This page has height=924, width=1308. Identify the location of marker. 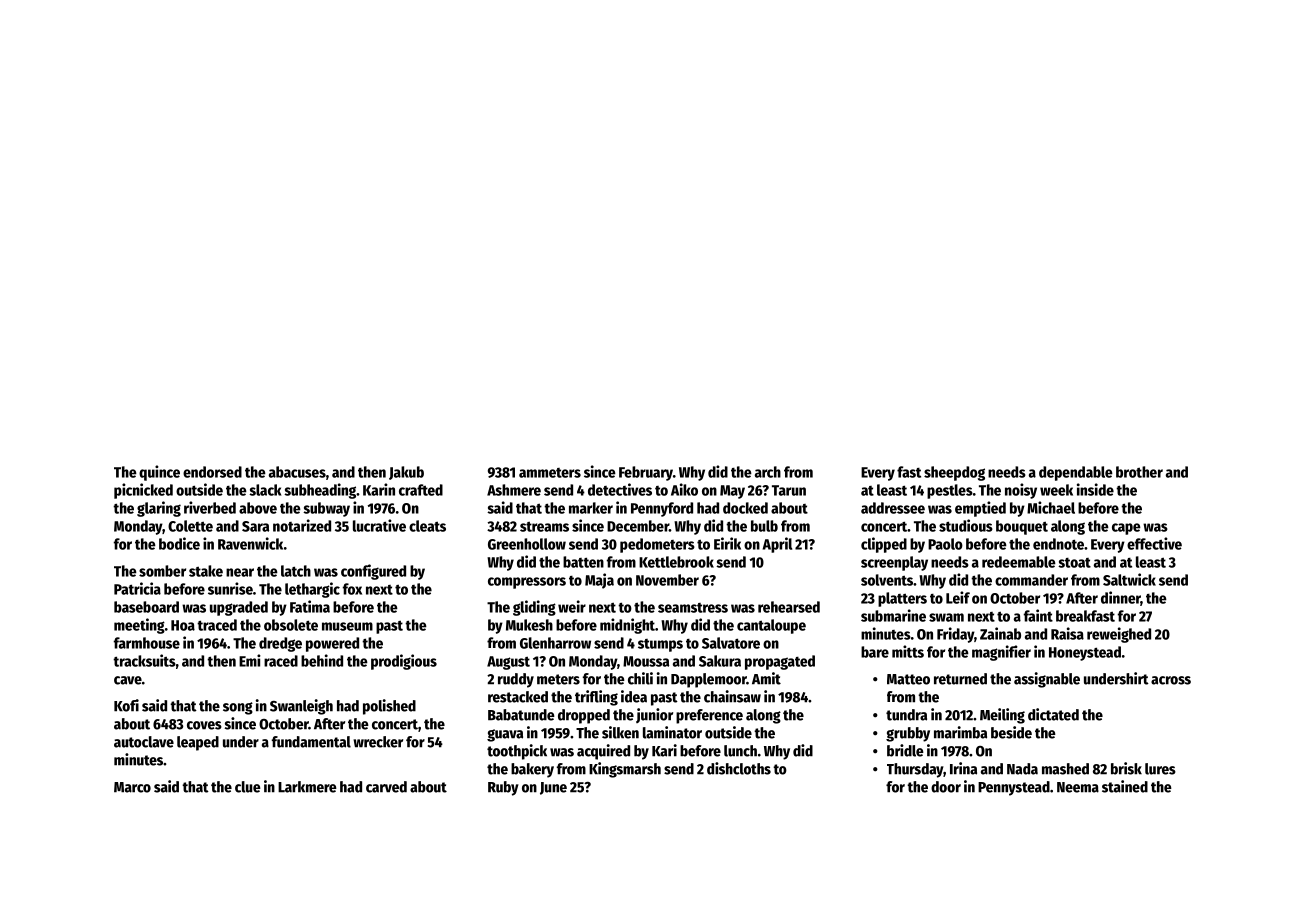
(591, 508).
